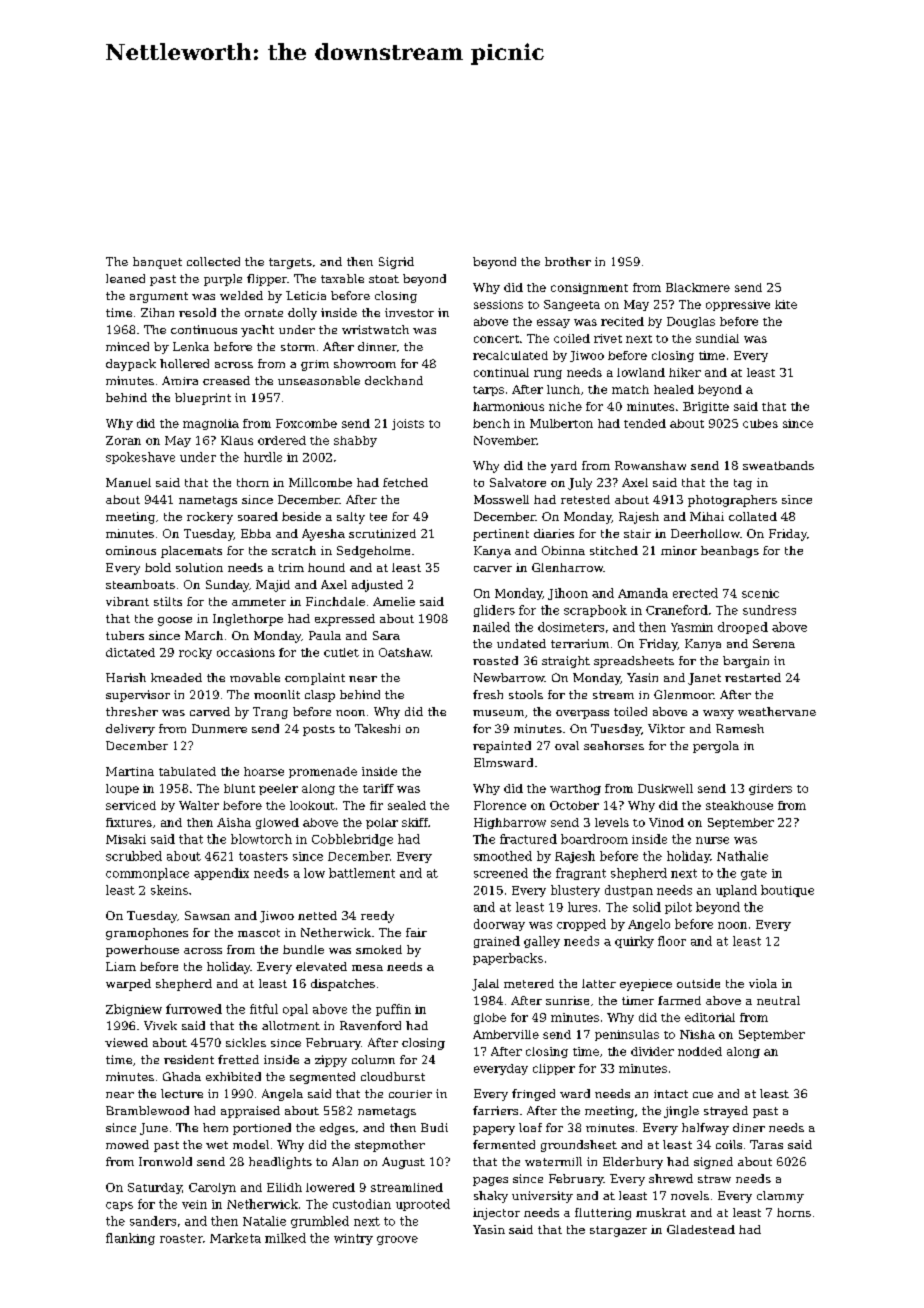 This document has height=1308, width=924. Describe the element at coordinates (212, 1188) in the document. I see `Carolyn` at that location.
